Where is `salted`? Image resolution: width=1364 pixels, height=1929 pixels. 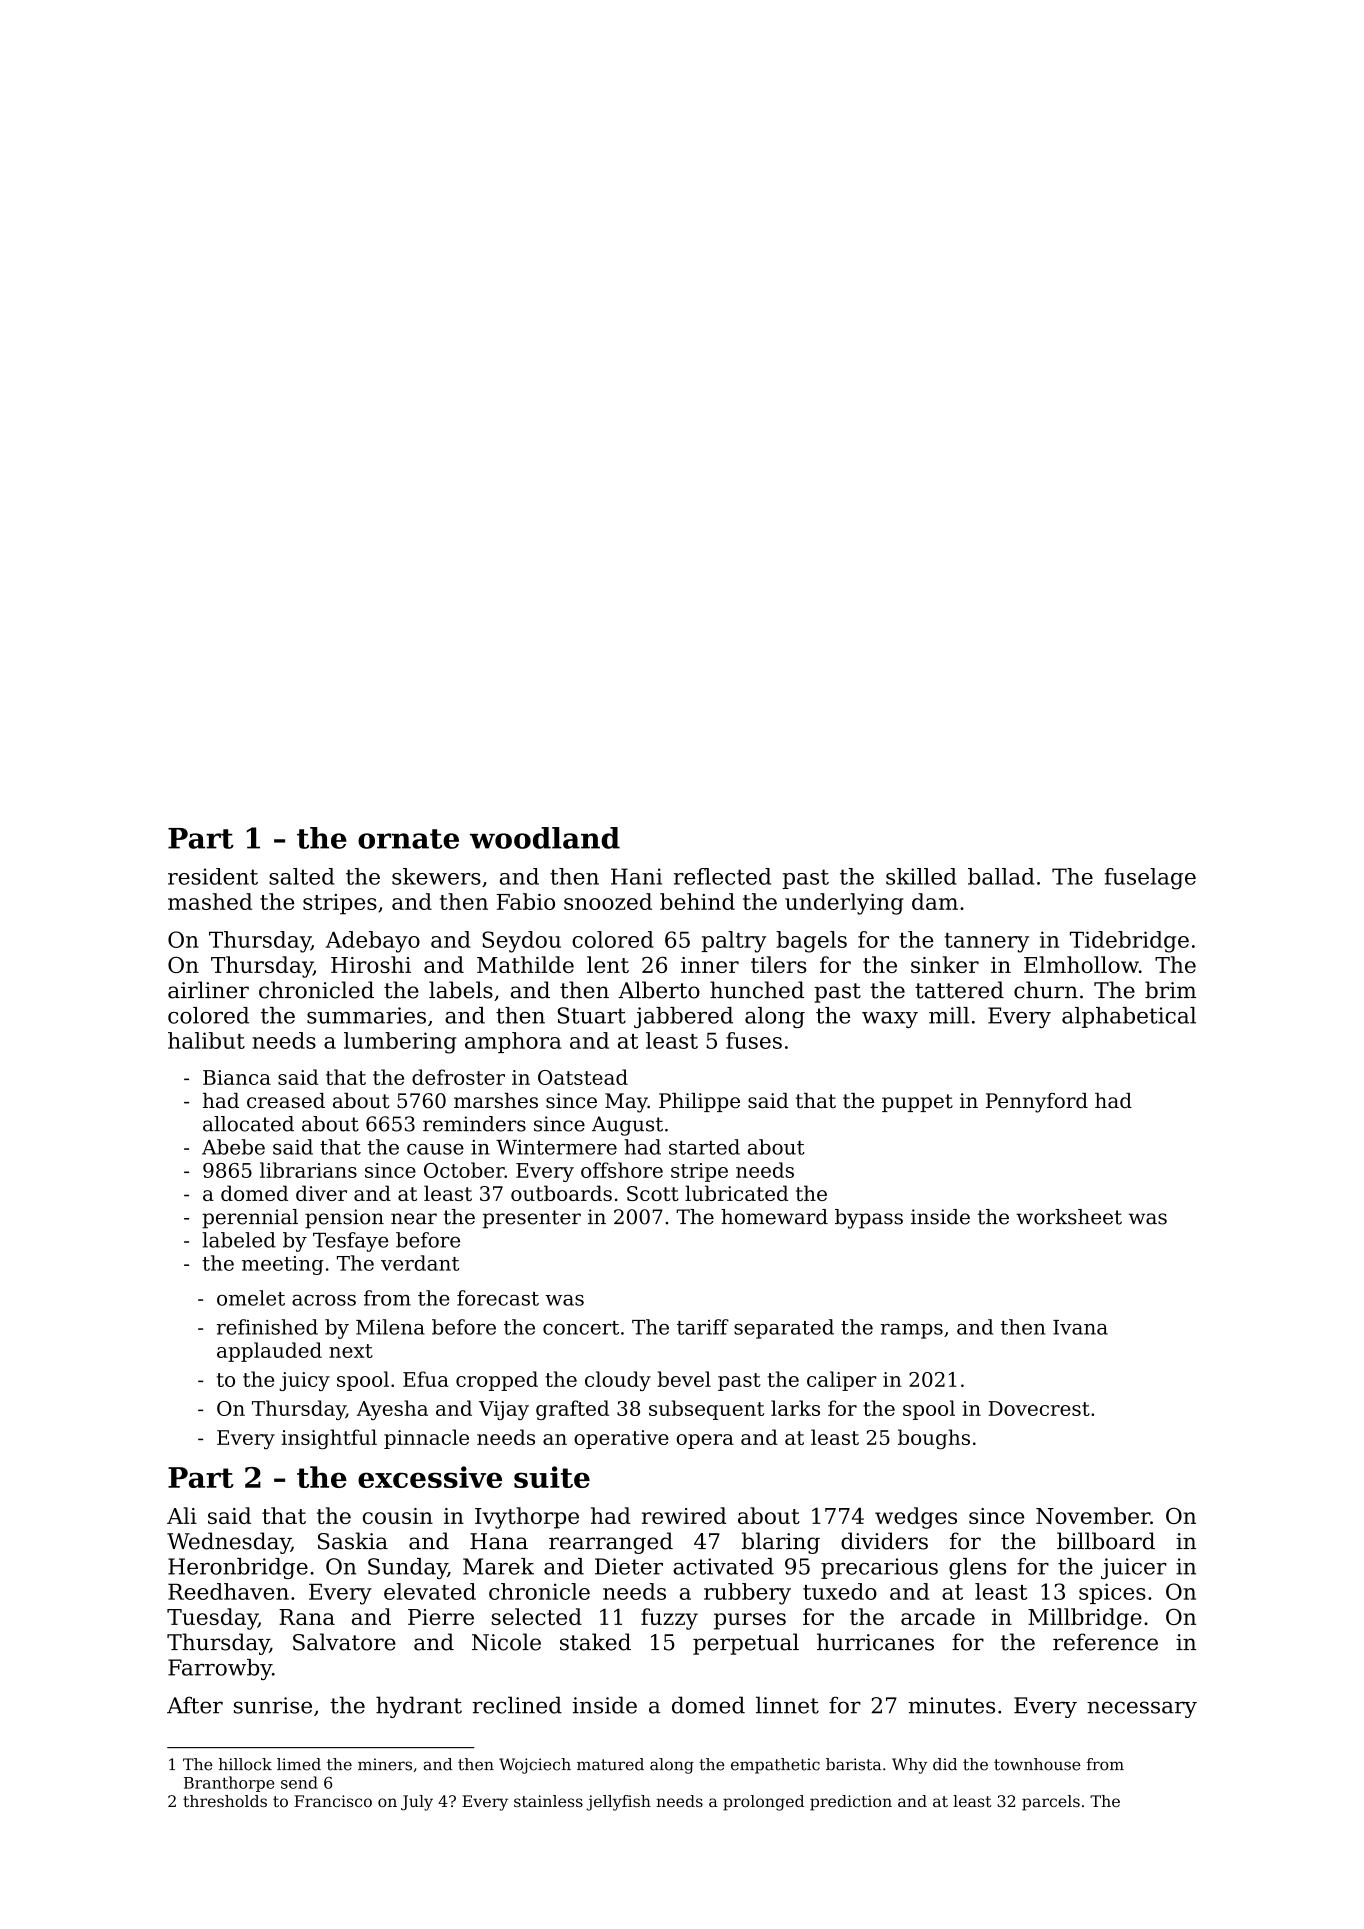
salted is located at coordinates (302, 876).
